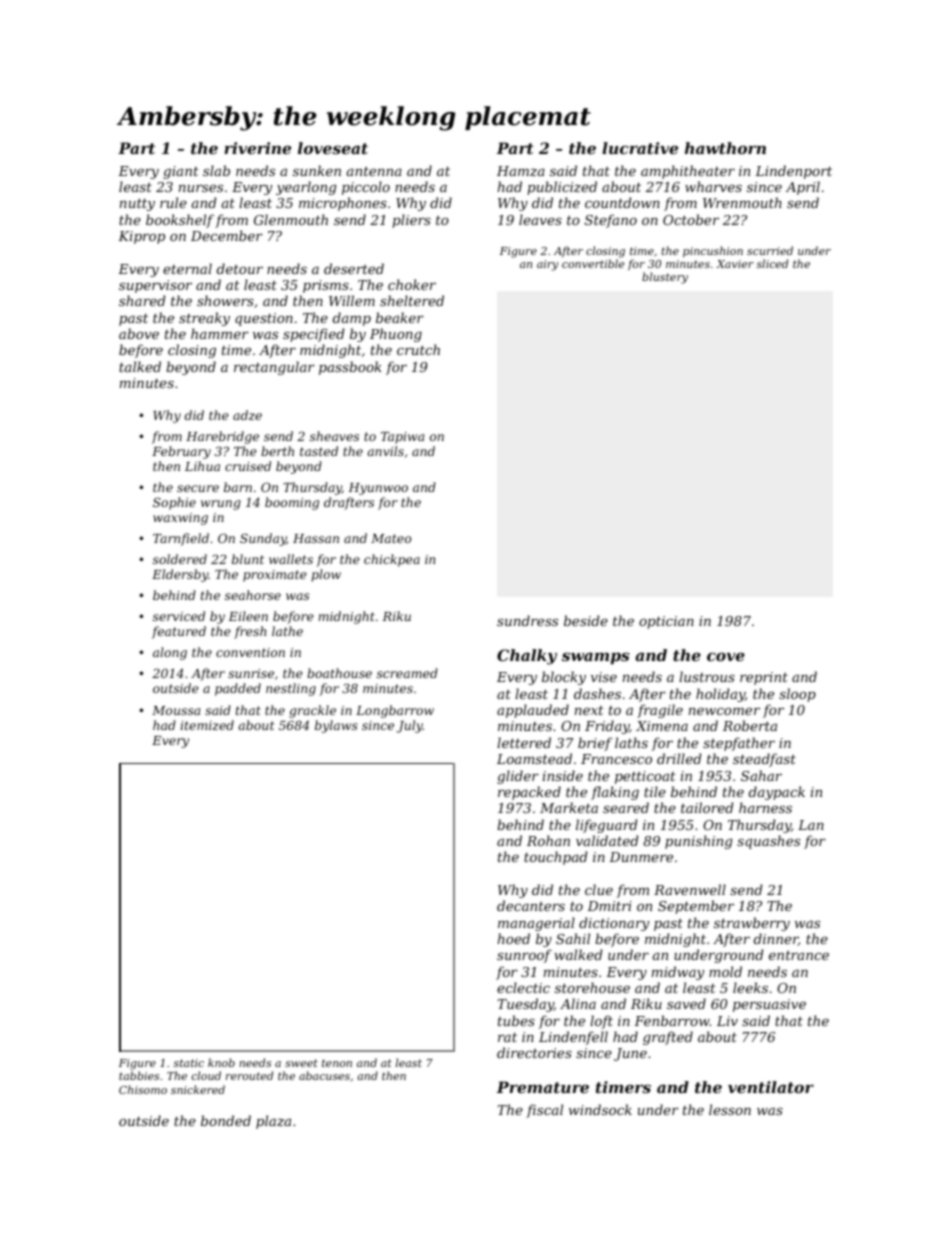  I want to click on sweet, so click(301, 1063).
